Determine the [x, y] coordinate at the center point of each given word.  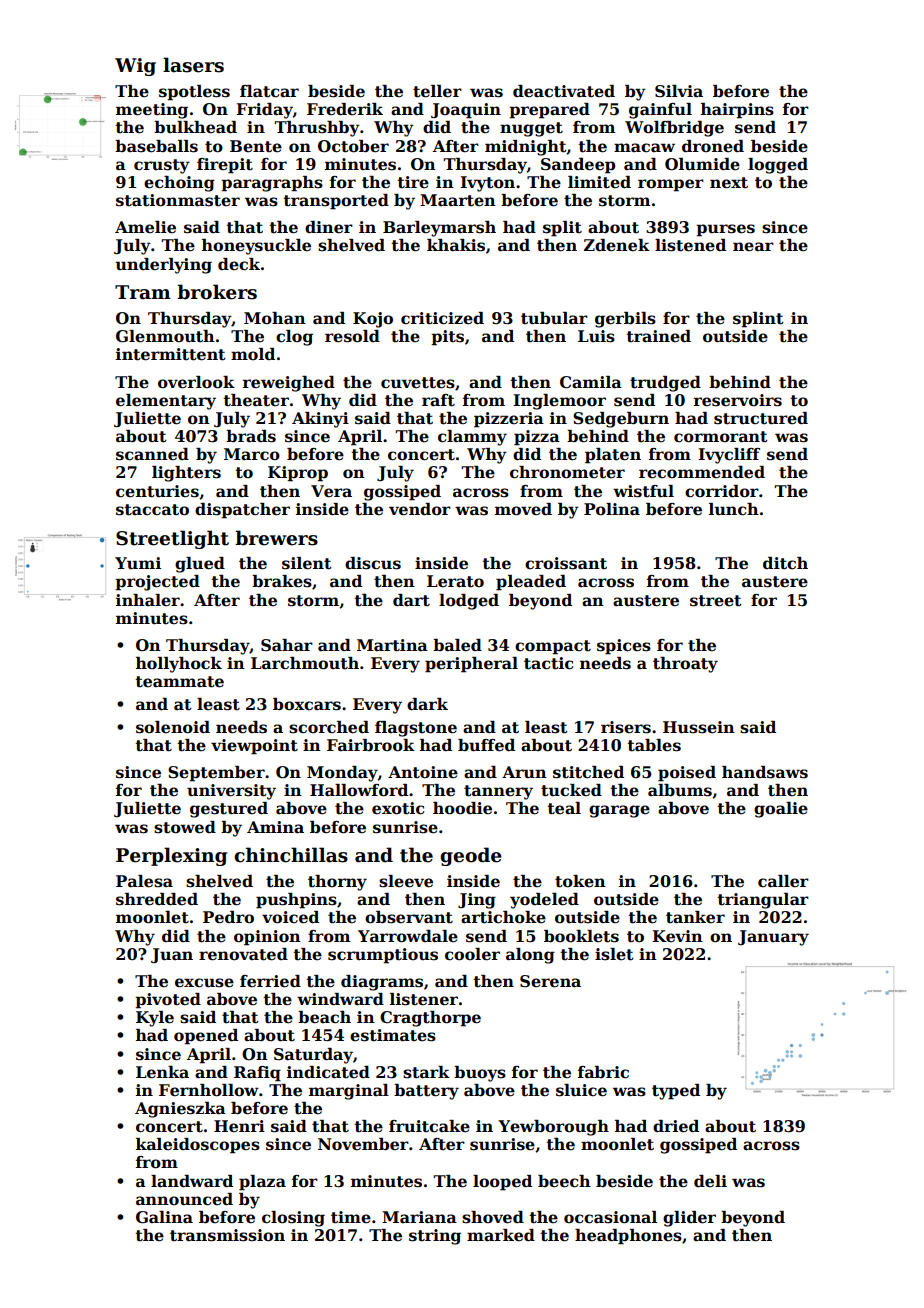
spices [624, 647]
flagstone [416, 729]
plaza [262, 1183]
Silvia [679, 91]
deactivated [564, 91]
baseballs [156, 146]
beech [564, 1181]
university [231, 792]
